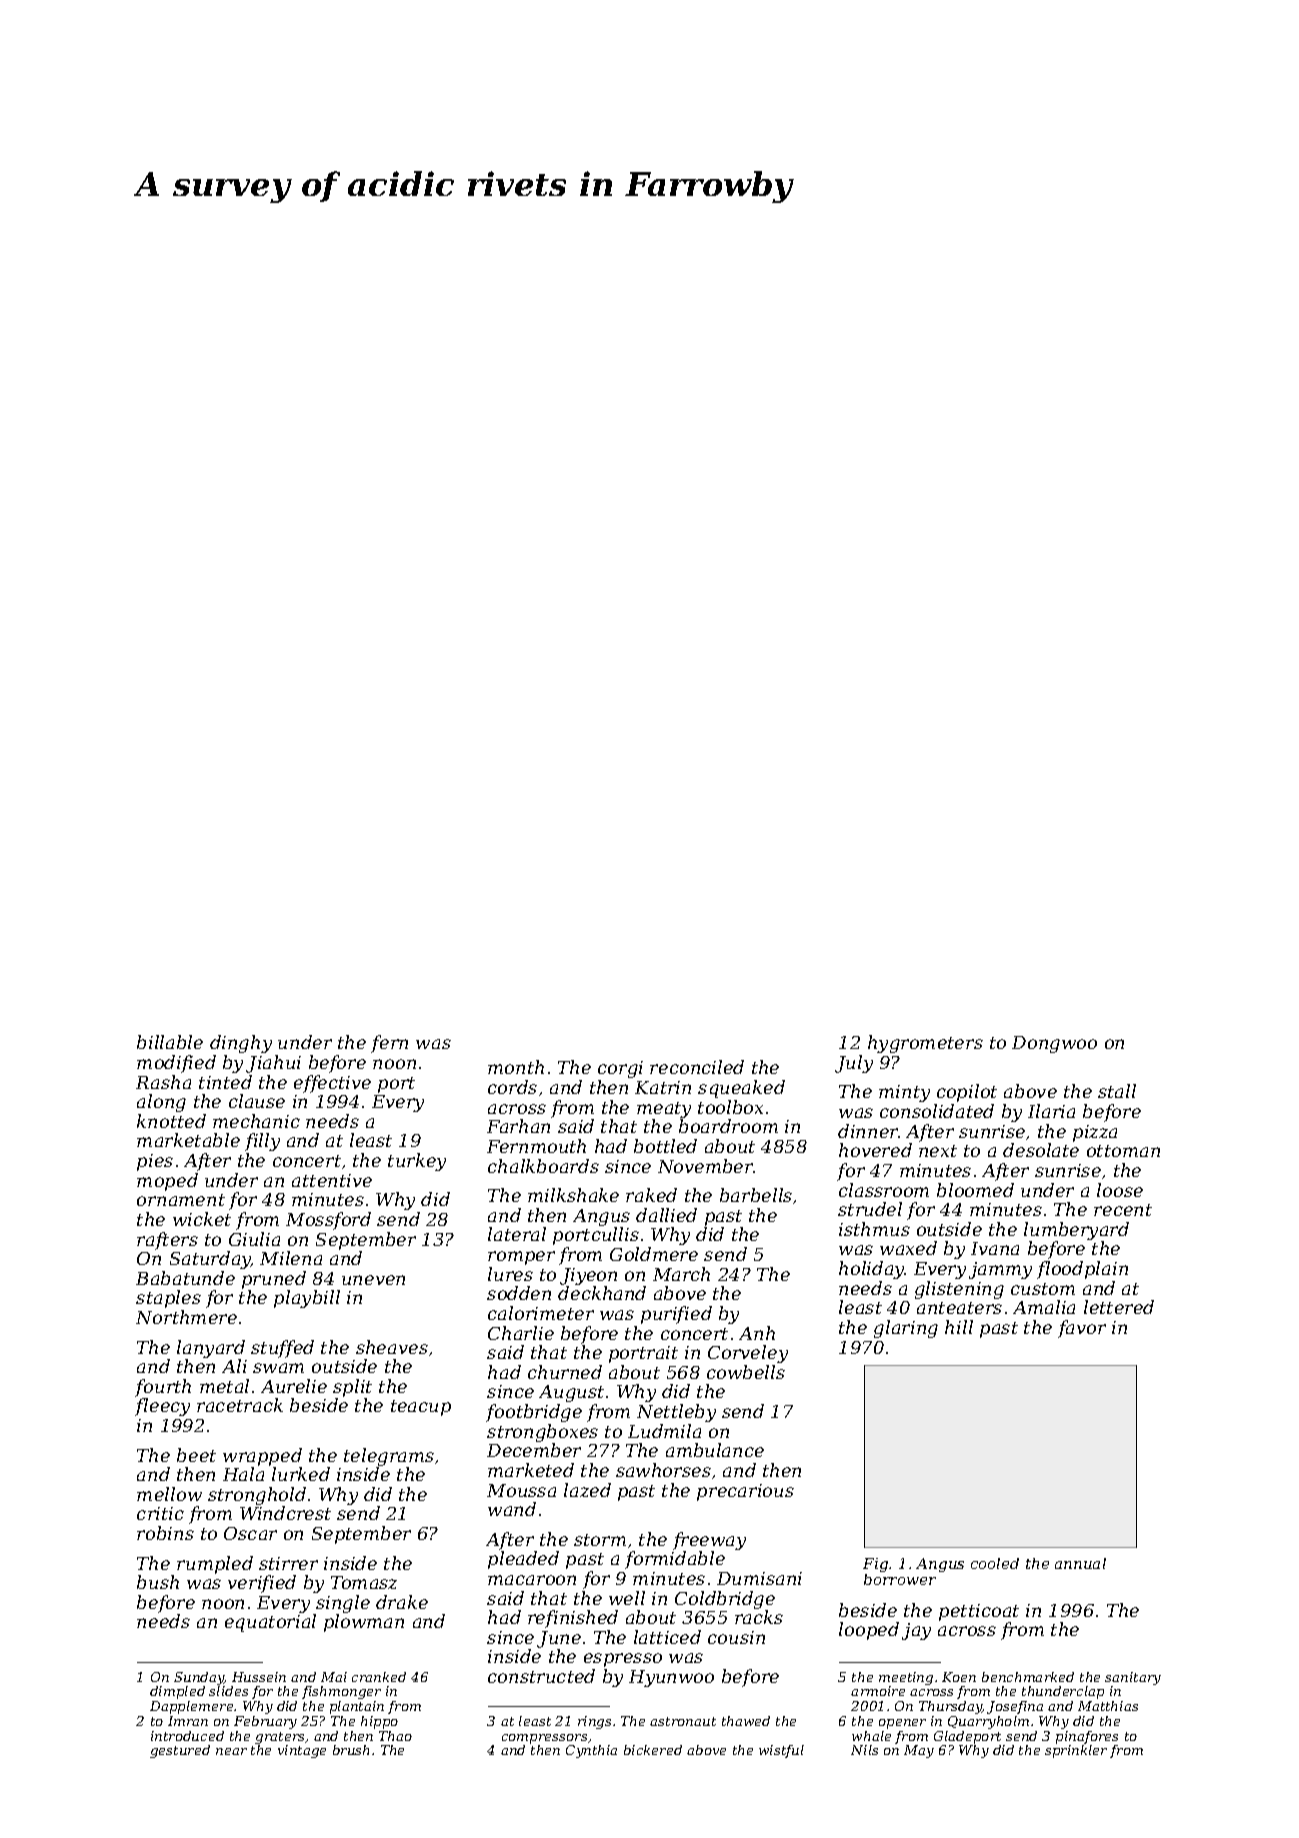 The image size is (1299, 1838). Describe the element at coordinates (588, 1276) in the document. I see `Jiyeon` at that location.
